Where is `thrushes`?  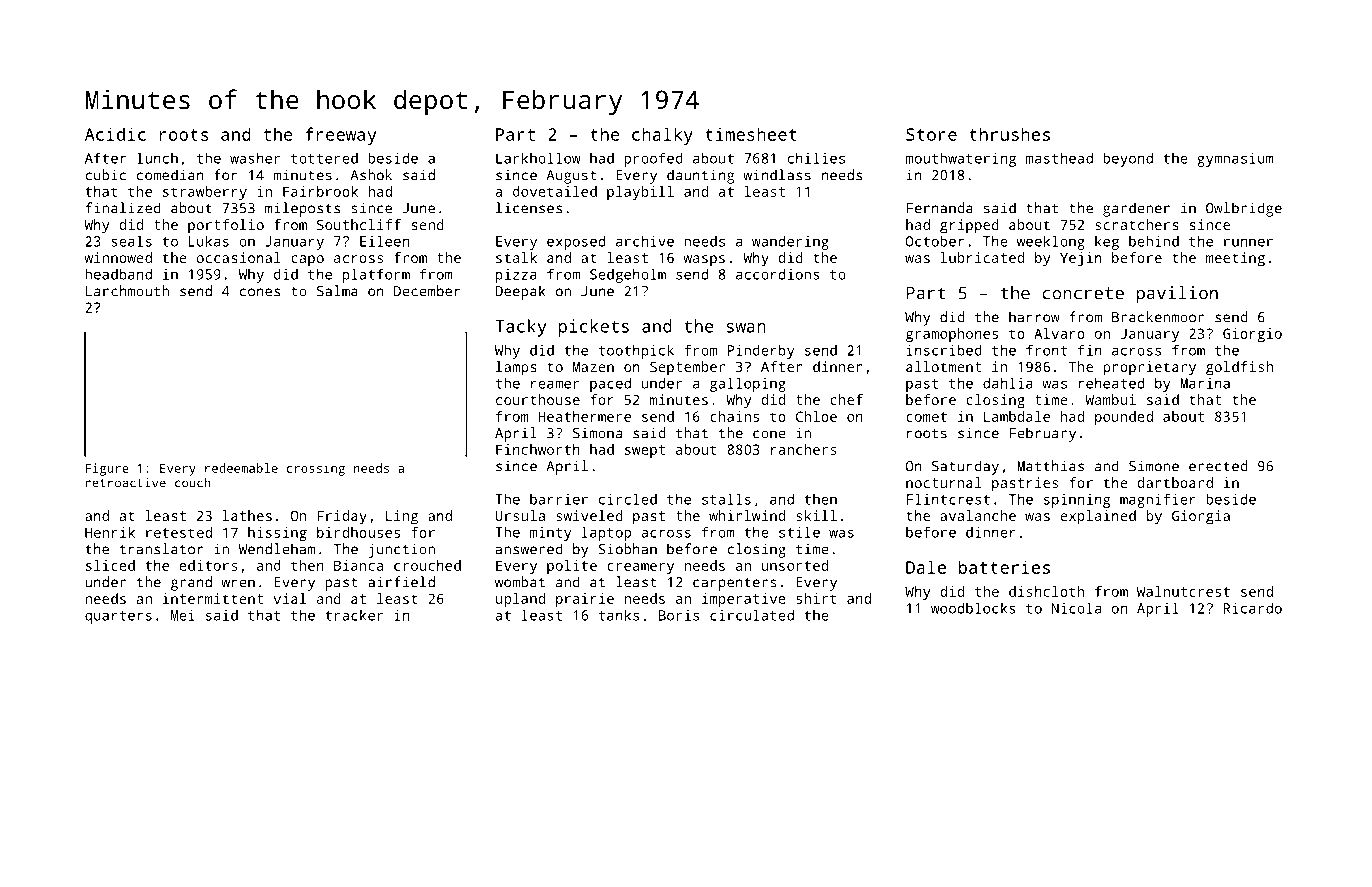
thrushes is located at coordinates (1009, 134).
